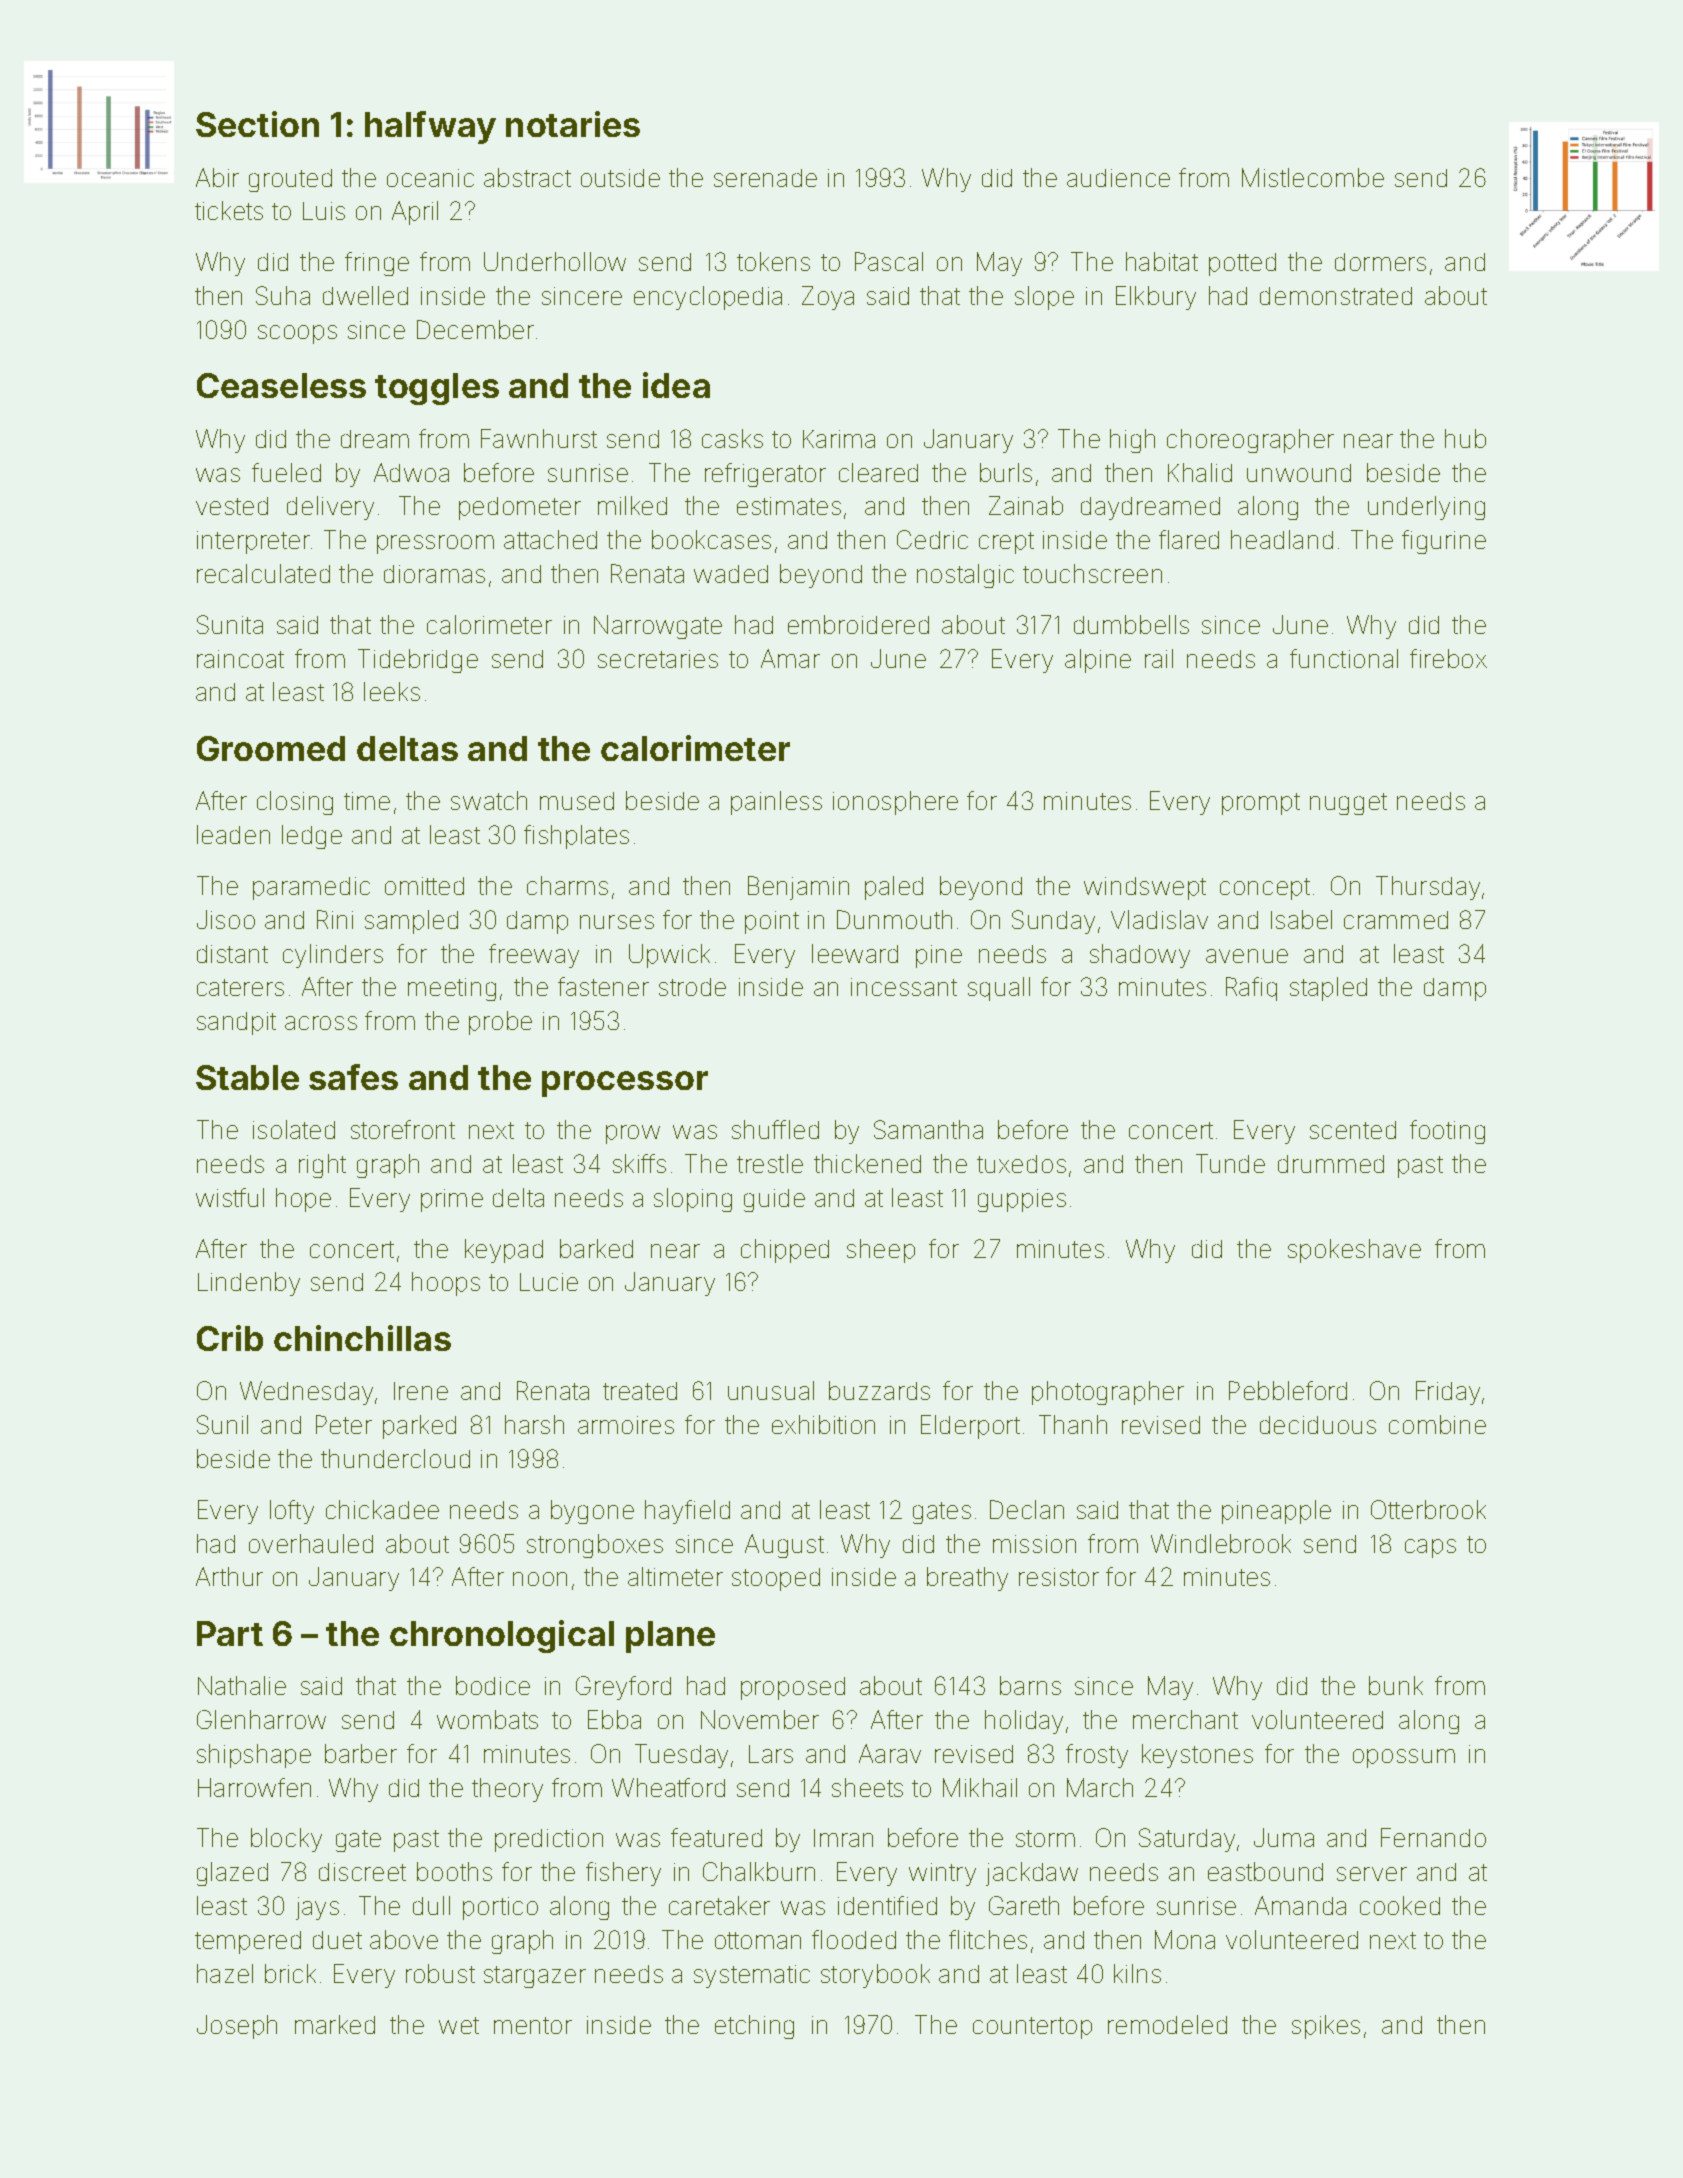 This screenshot has height=2178, width=1683. What do you see at coordinates (248, 1942) in the screenshot?
I see `tempered` at bounding box center [248, 1942].
